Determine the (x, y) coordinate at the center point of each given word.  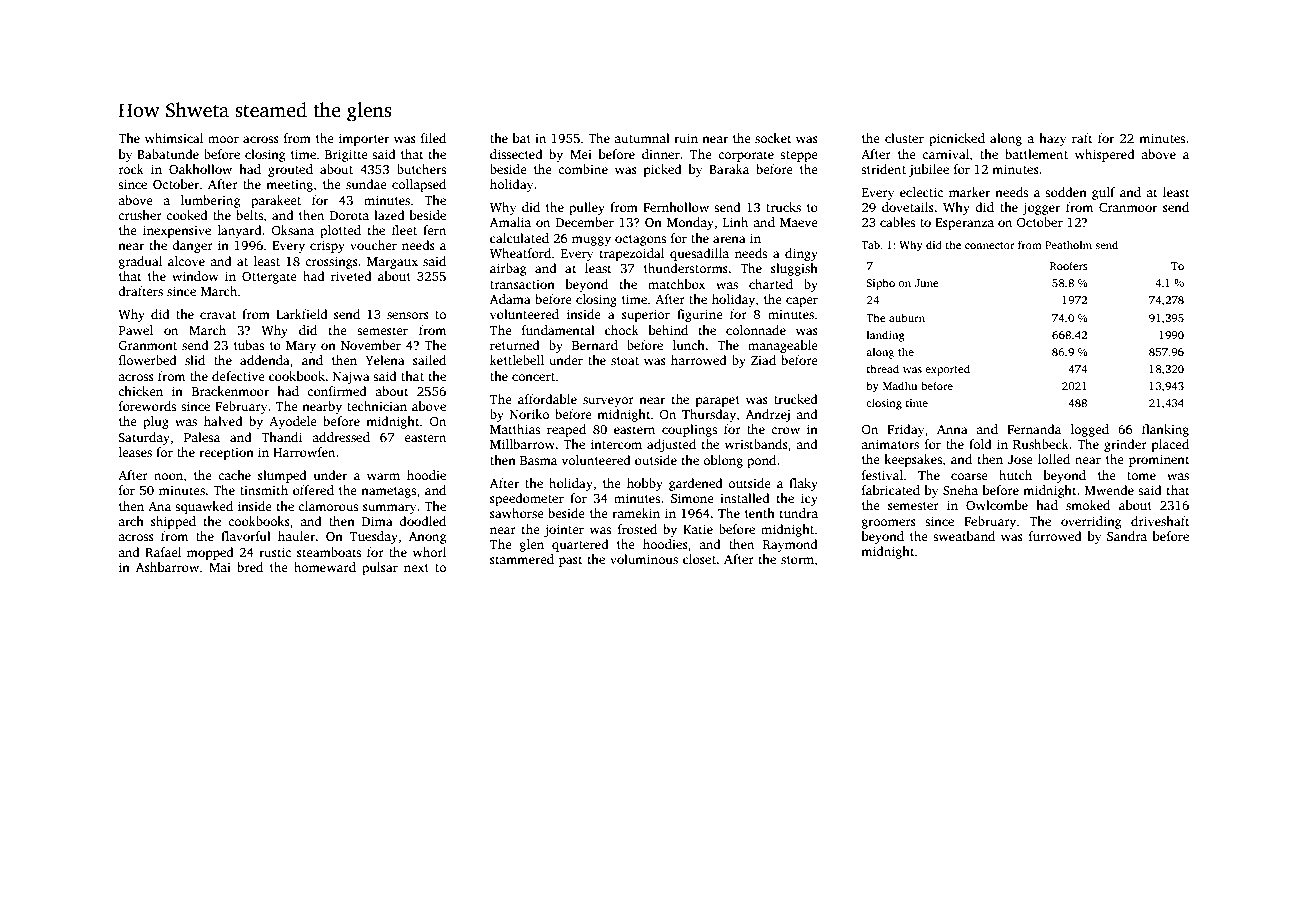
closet (700, 559)
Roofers (1068, 265)
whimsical (174, 138)
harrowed (699, 360)
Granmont (148, 345)
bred (250, 567)
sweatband (964, 536)
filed (433, 138)
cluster (904, 138)
